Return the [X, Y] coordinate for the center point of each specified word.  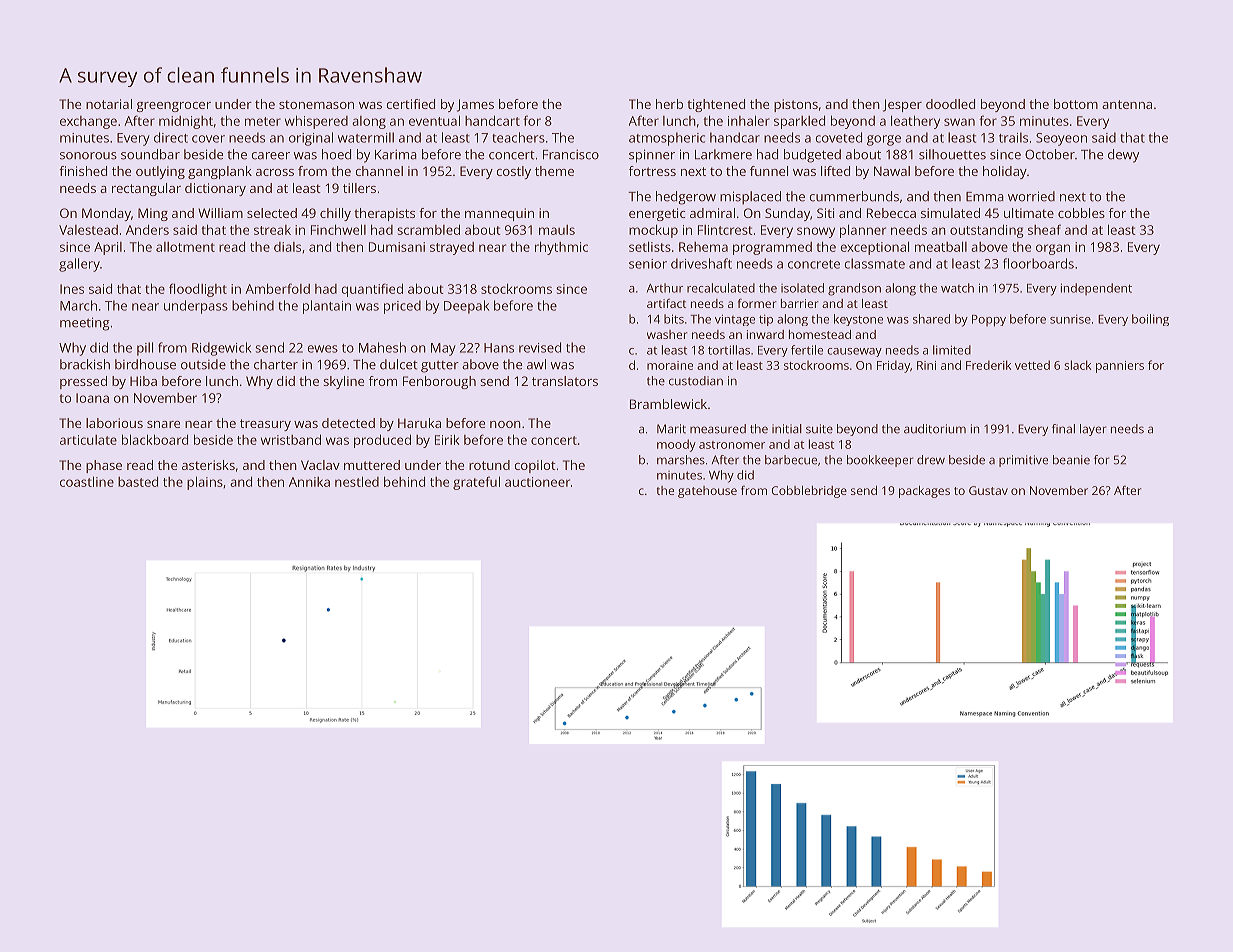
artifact [666, 303]
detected [348, 423]
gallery [79, 265]
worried [1031, 196]
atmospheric [667, 139]
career [271, 156]
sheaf [1044, 229]
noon [505, 424]
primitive [1023, 461]
